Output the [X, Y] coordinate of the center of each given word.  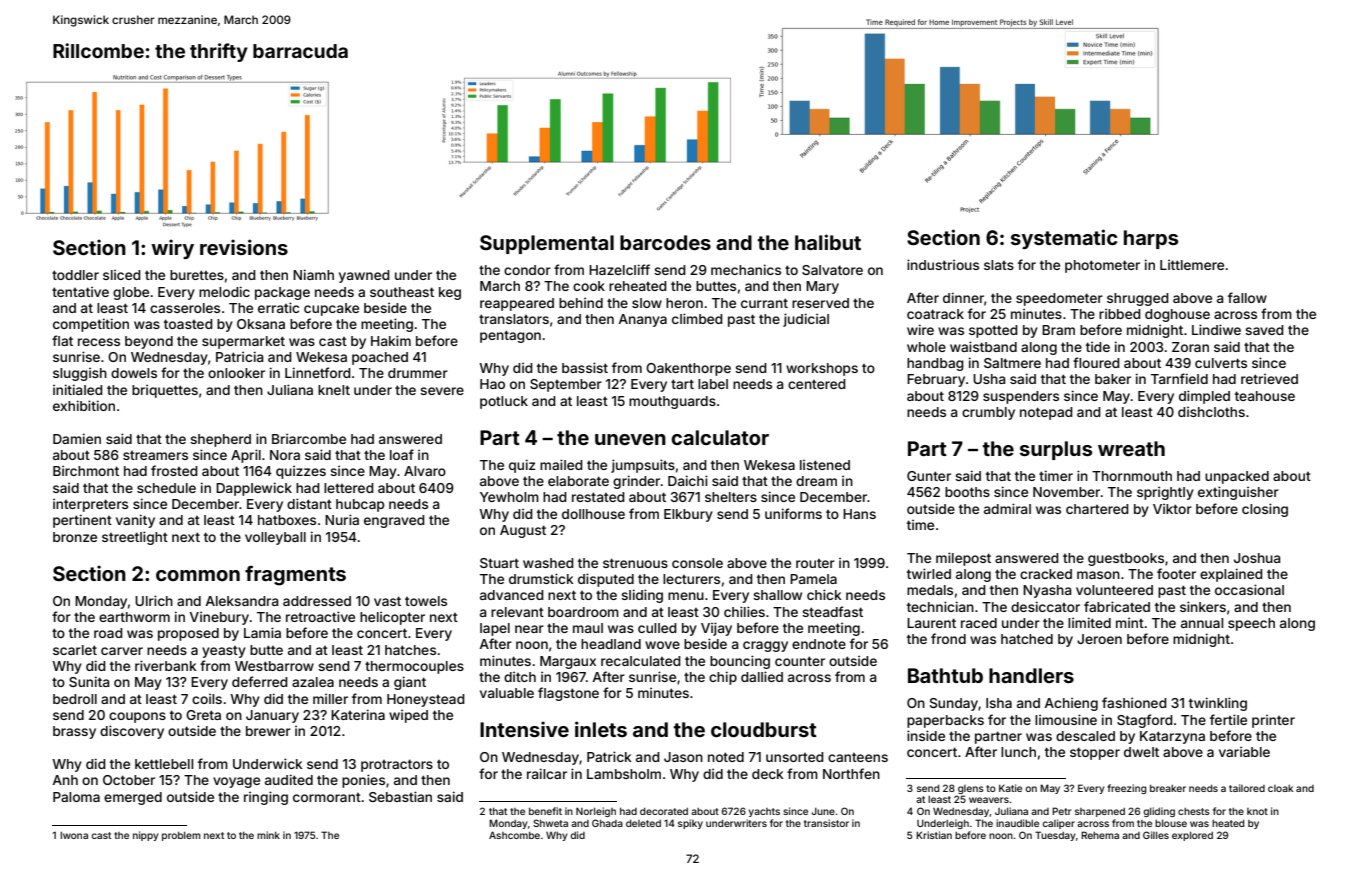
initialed [78, 389]
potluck [504, 402]
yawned [364, 276]
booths [967, 492]
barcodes [665, 242]
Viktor [1172, 509]
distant [309, 503]
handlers [1031, 675]
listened [825, 465]
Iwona [74, 835]
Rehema [1100, 835]
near [529, 629]
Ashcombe [514, 835]
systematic [1064, 239]
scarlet [75, 650]
